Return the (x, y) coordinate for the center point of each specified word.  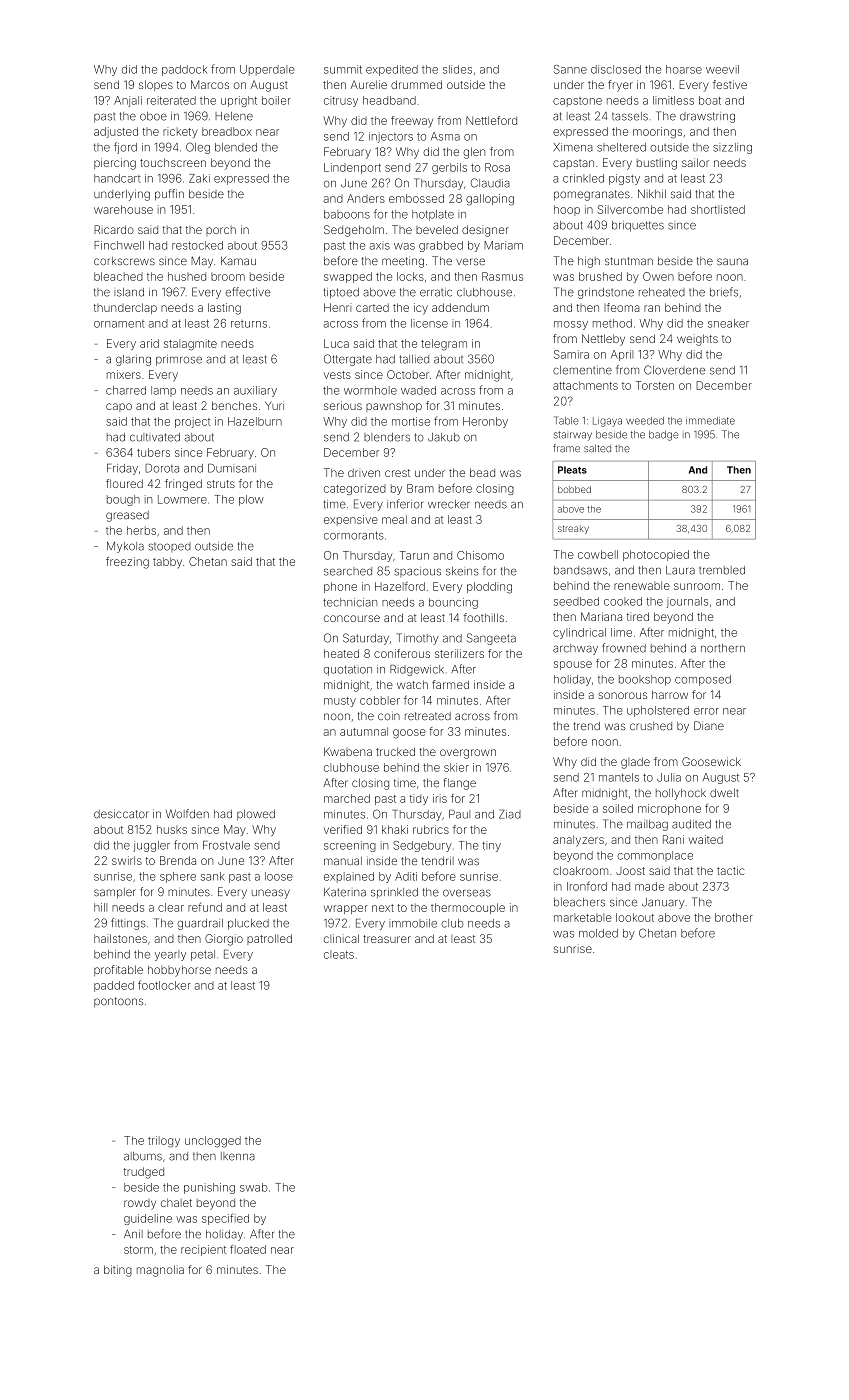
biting (118, 1271)
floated (248, 1249)
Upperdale (267, 70)
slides (457, 69)
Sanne (570, 69)
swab (254, 1187)
